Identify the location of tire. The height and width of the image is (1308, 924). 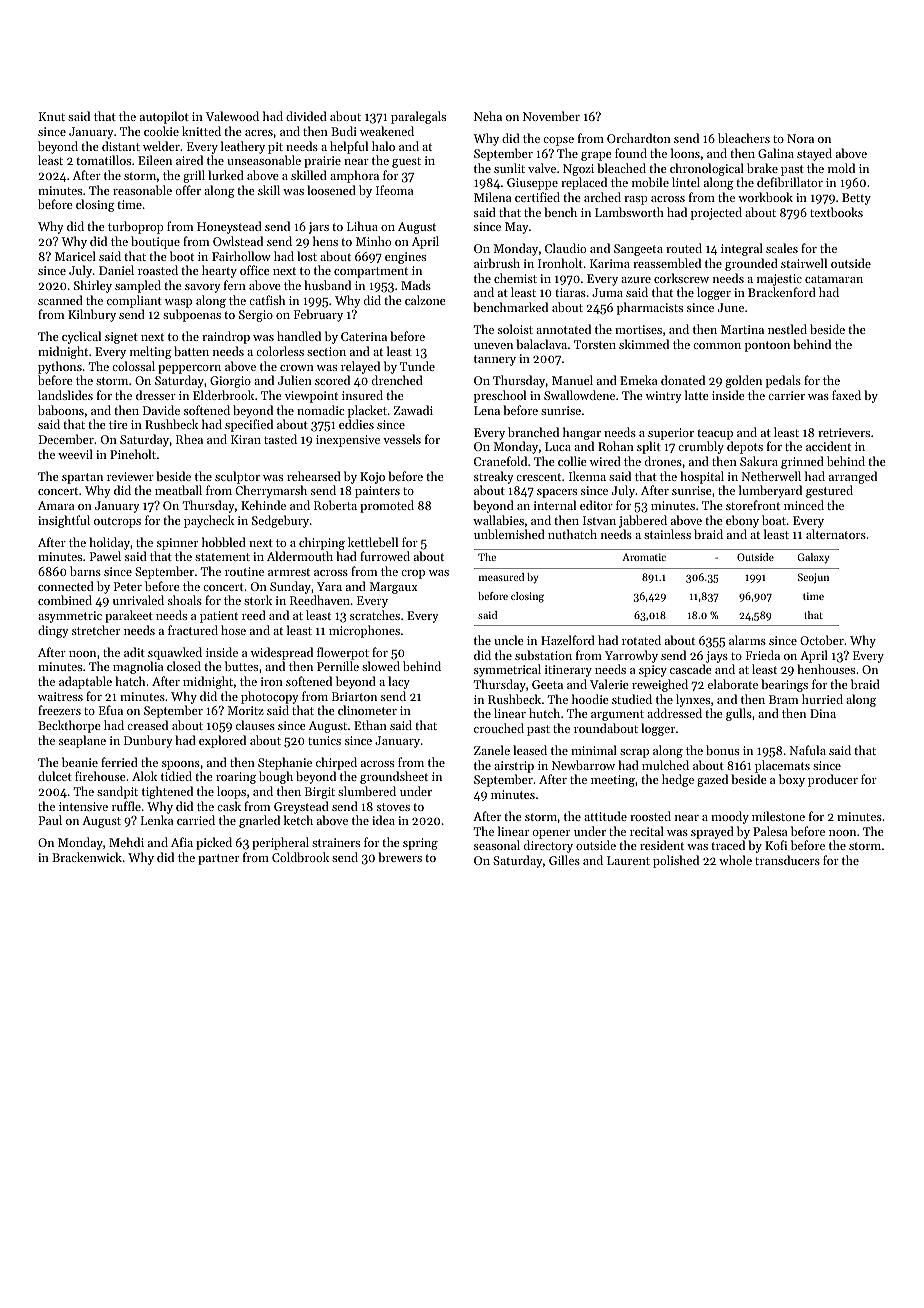
(118, 424).
